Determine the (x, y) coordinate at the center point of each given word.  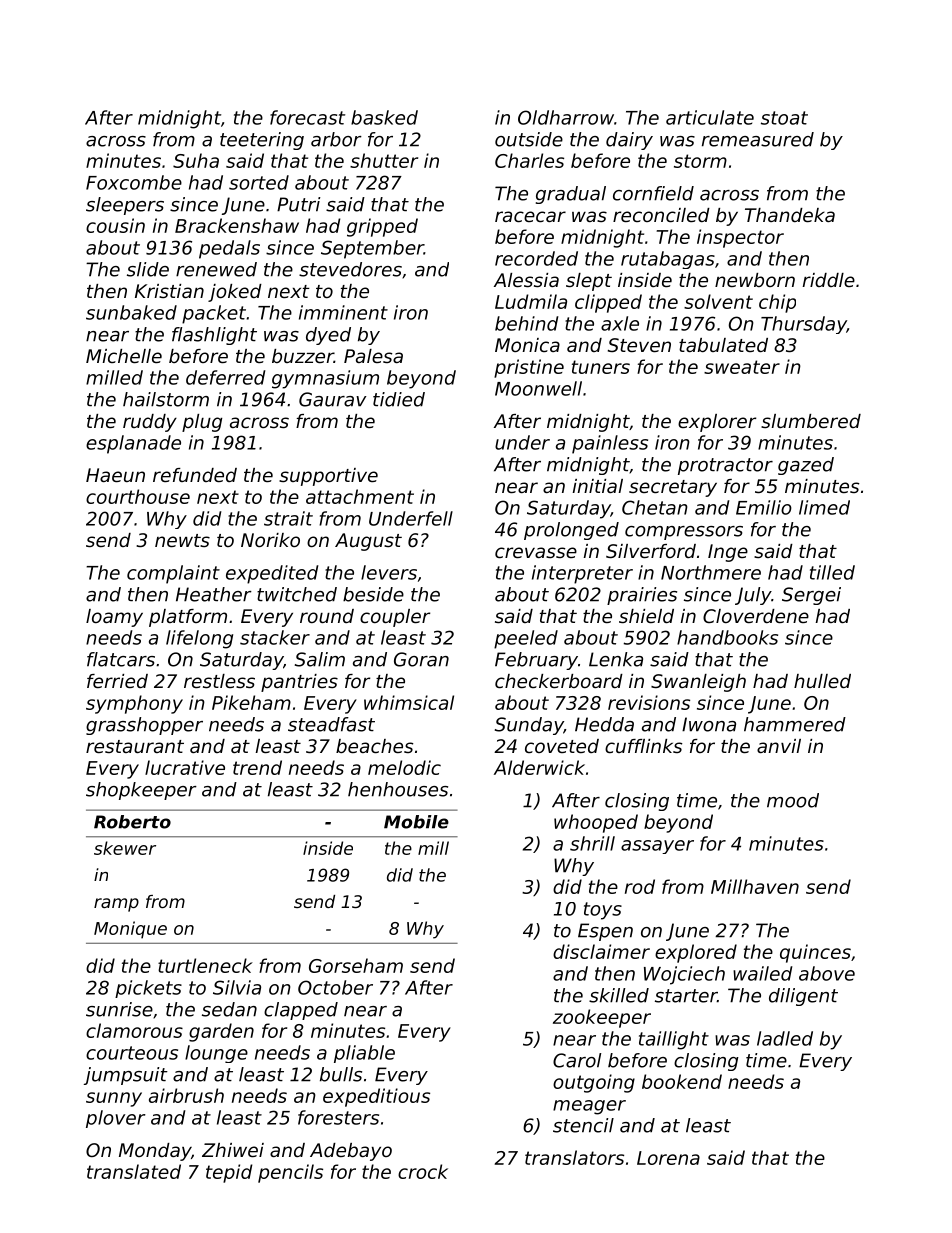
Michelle (124, 356)
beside (373, 594)
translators (574, 1157)
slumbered (811, 421)
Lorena (668, 1158)
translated (134, 1171)
